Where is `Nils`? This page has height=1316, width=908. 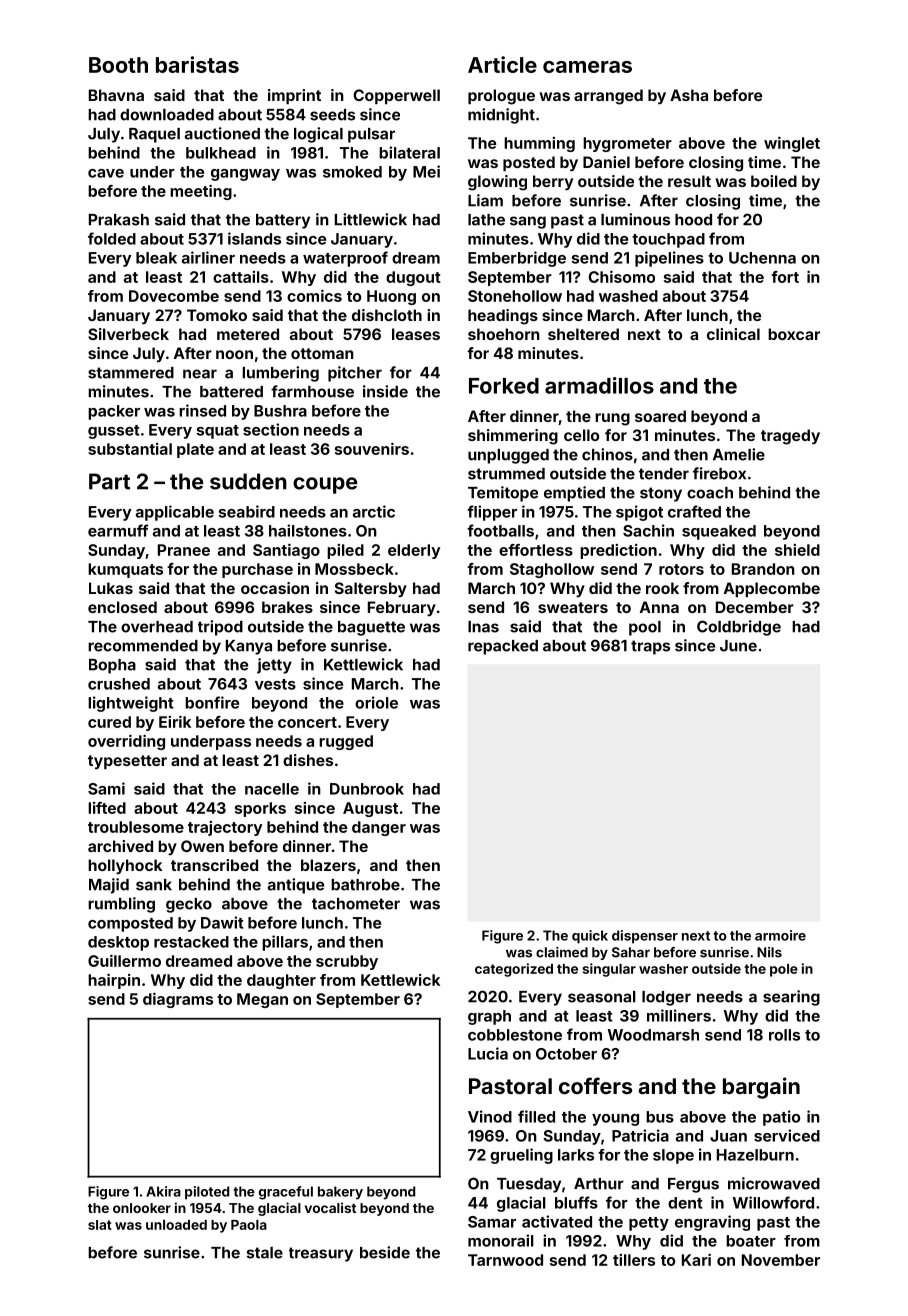 Nils is located at coordinates (769, 952).
